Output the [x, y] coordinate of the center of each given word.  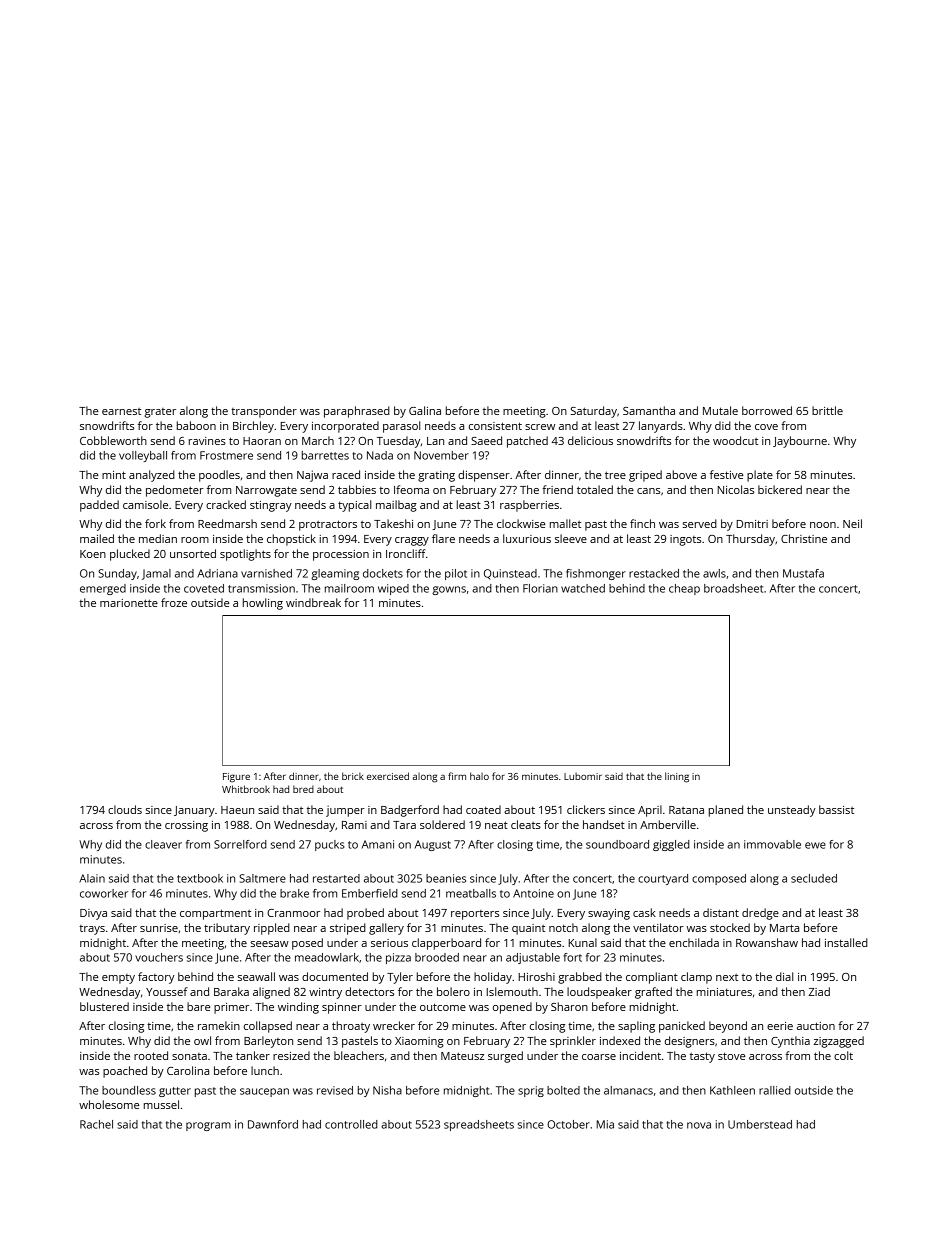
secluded [814, 878]
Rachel [96, 1124]
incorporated [345, 427]
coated [483, 809]
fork [155, 523]
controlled [351, 1124]
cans [648, 491]
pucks [330, 845]
